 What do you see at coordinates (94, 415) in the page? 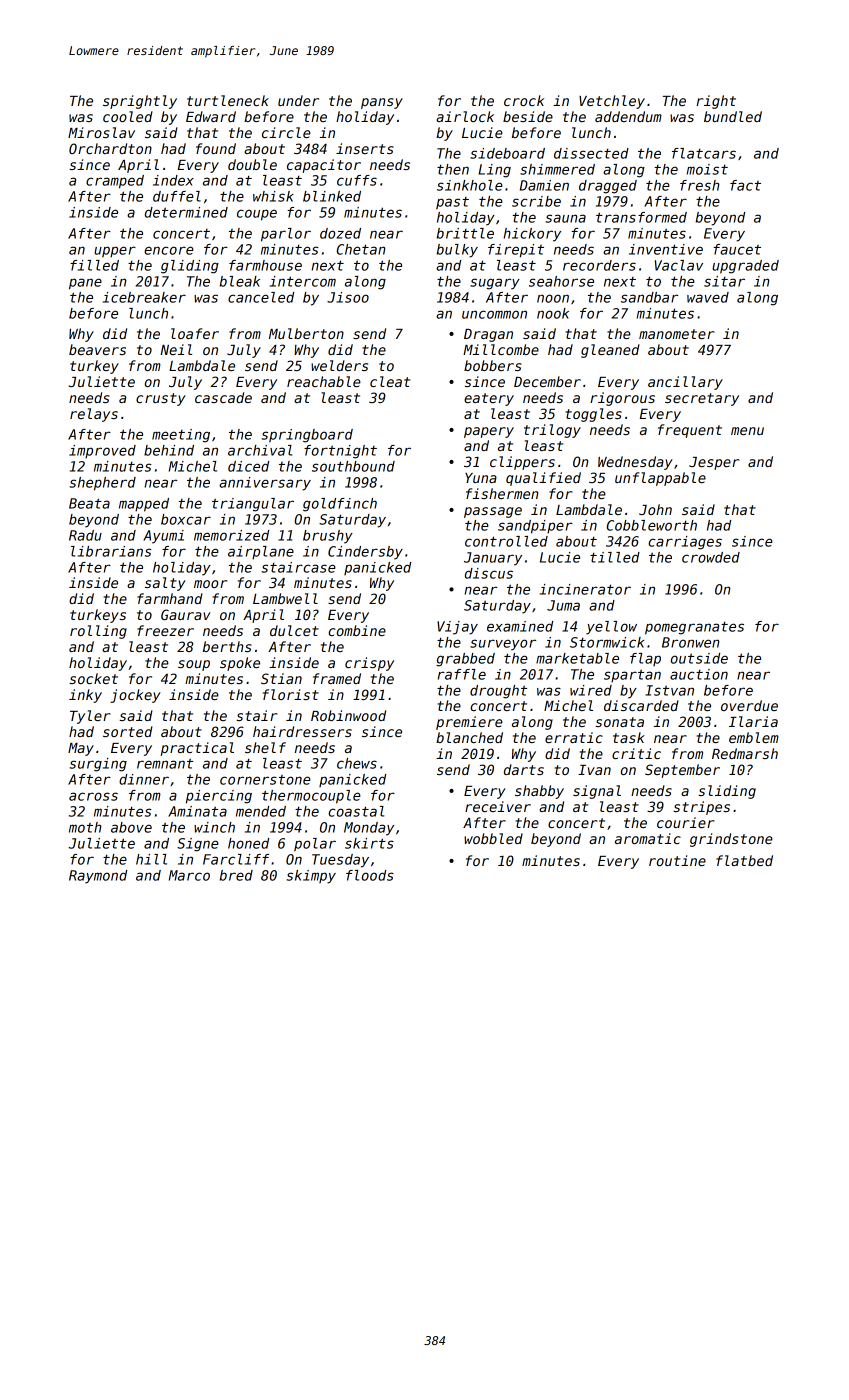
I see `relays` at bounding box center [94, 415].
